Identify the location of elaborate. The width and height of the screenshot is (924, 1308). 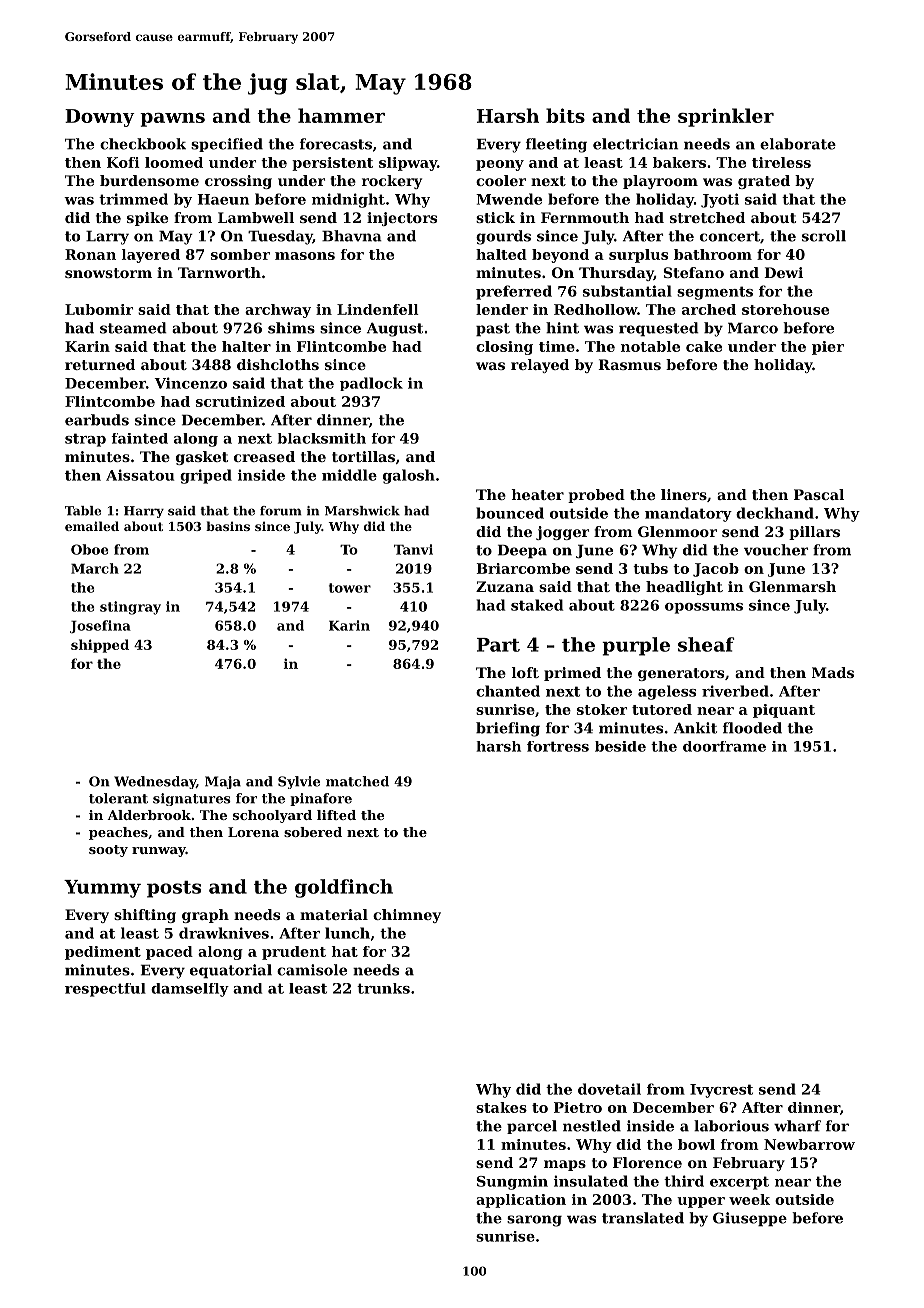
(798, 144).
